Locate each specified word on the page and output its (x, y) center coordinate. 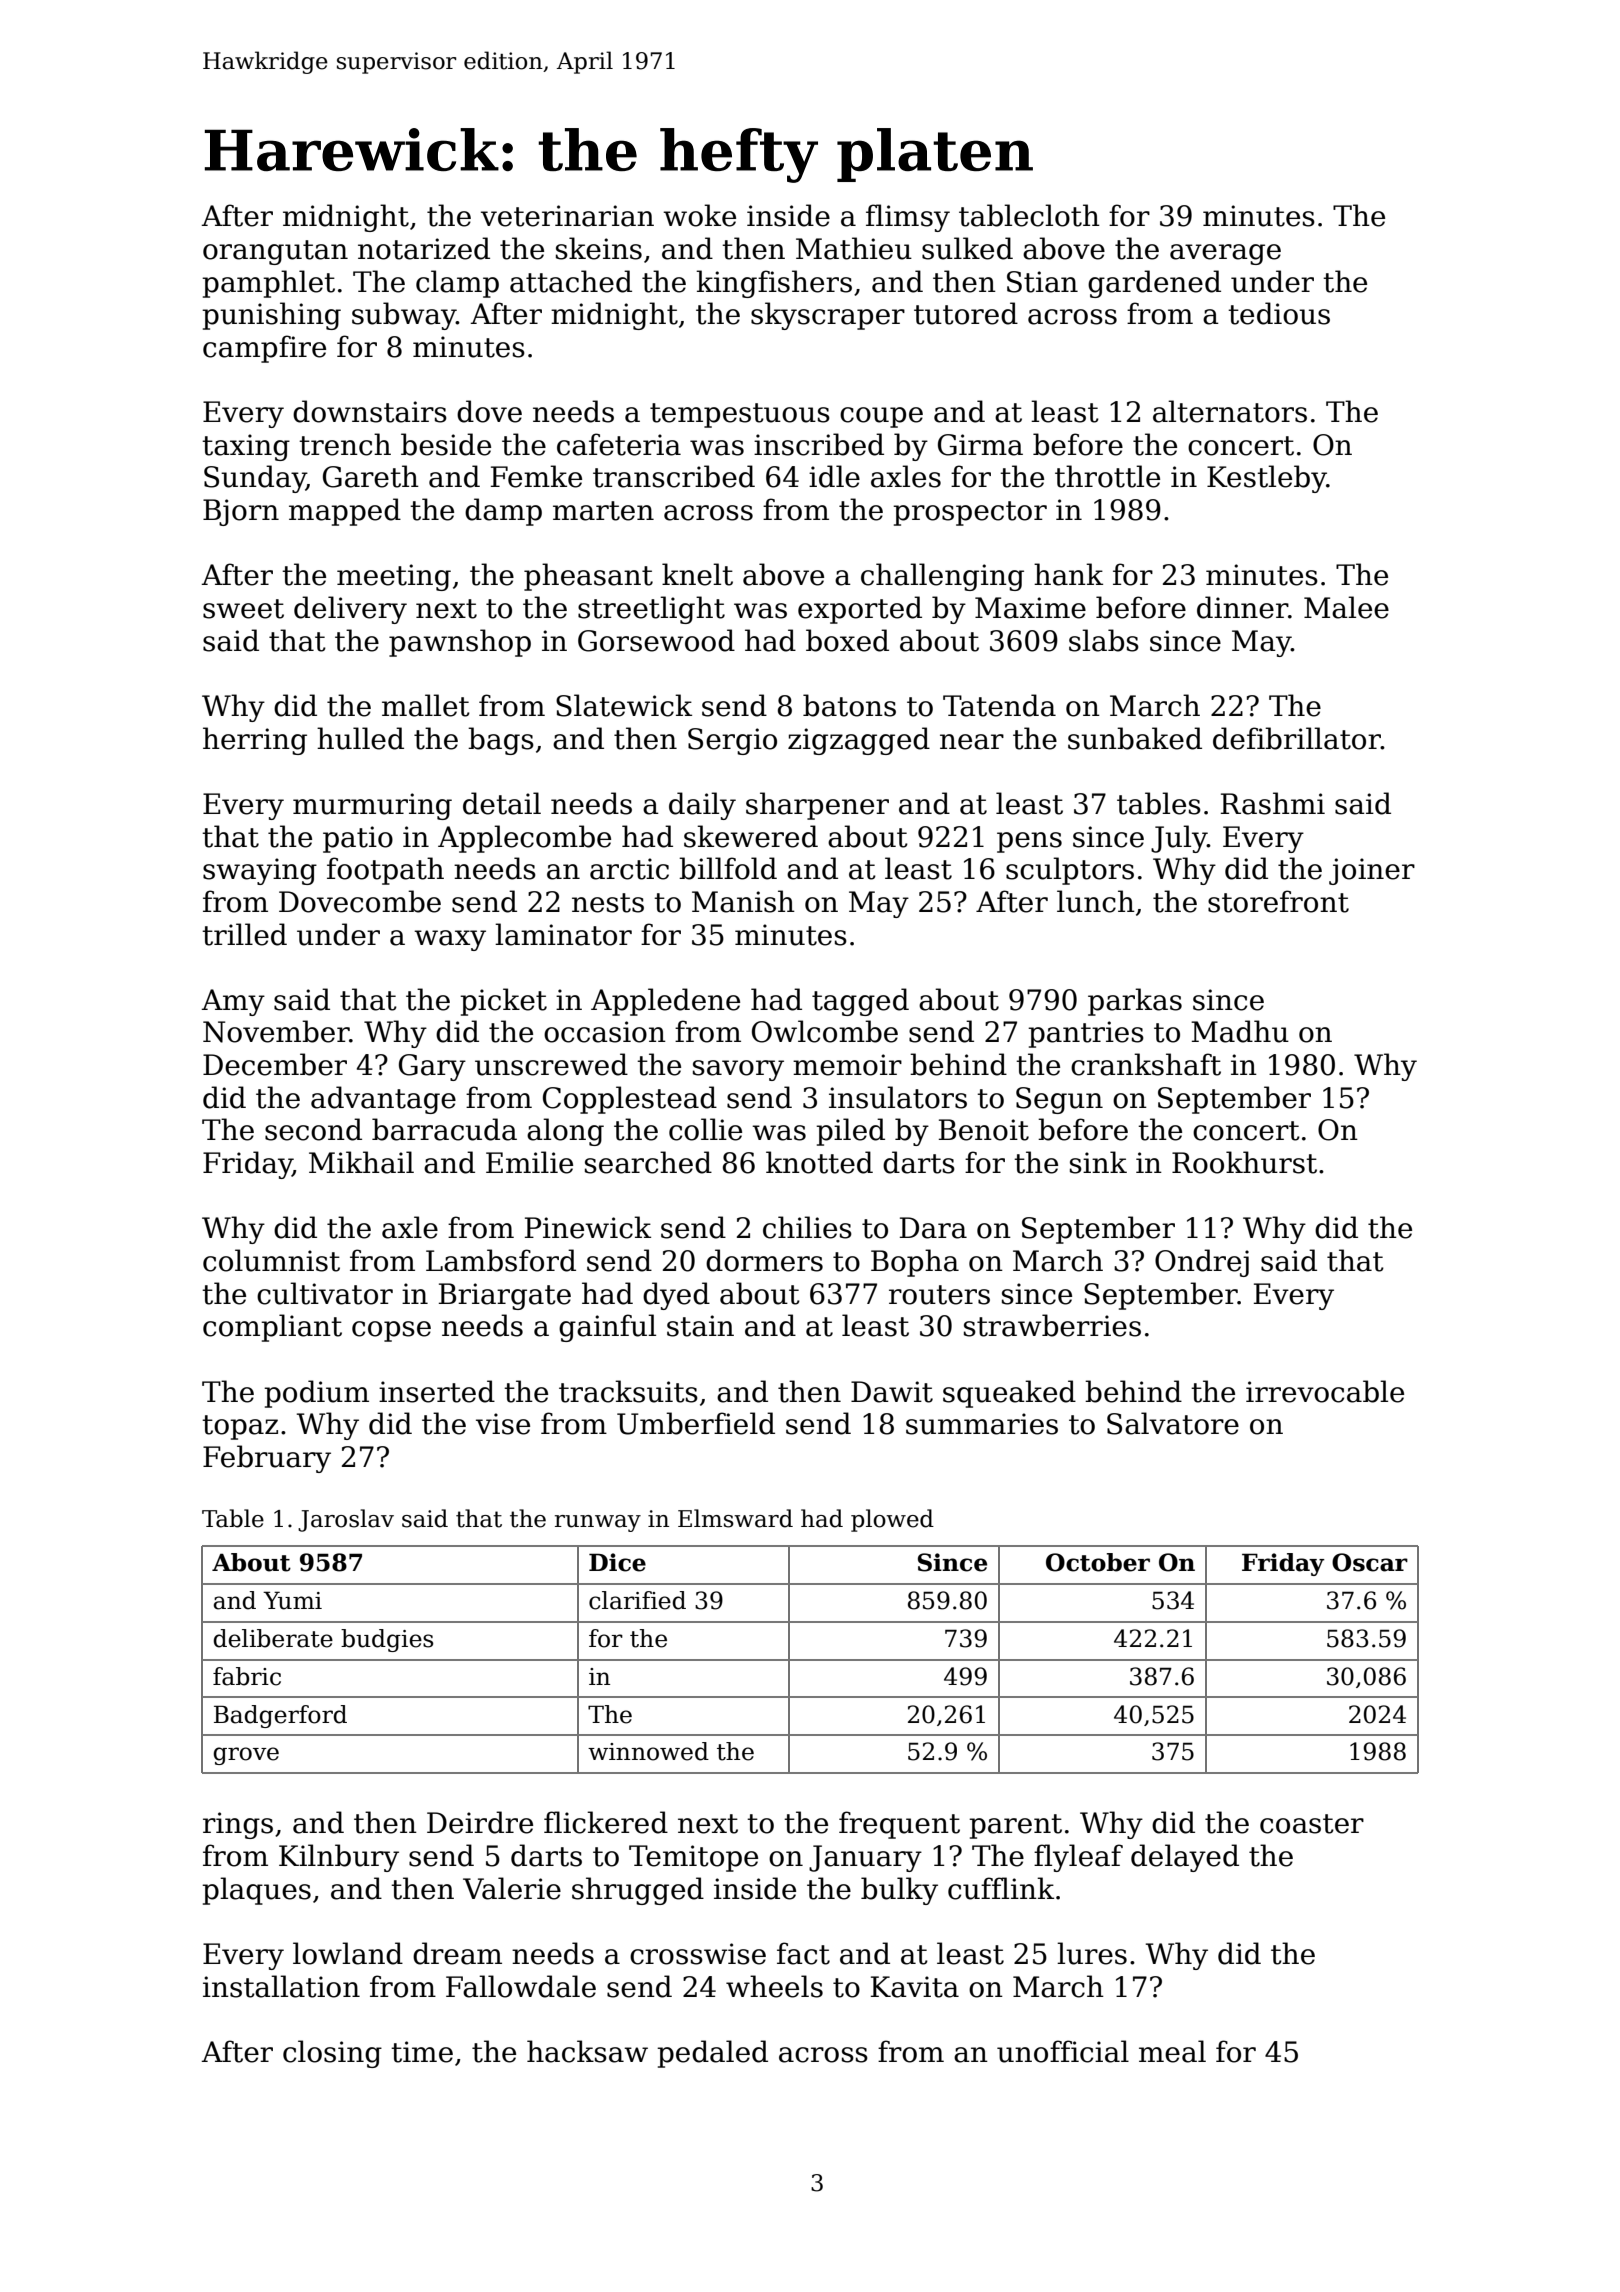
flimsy (908, 218)
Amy (233, 1002)
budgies (387, 1640)
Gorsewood (656, 640)
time (422, 2052)
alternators (1230, 411)
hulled (360, 738)
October (1098, 1562)
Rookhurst (1244, 1162)
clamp (457, 284)
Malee (1346, 607)
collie (705, 1129)
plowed (892, 1520)
